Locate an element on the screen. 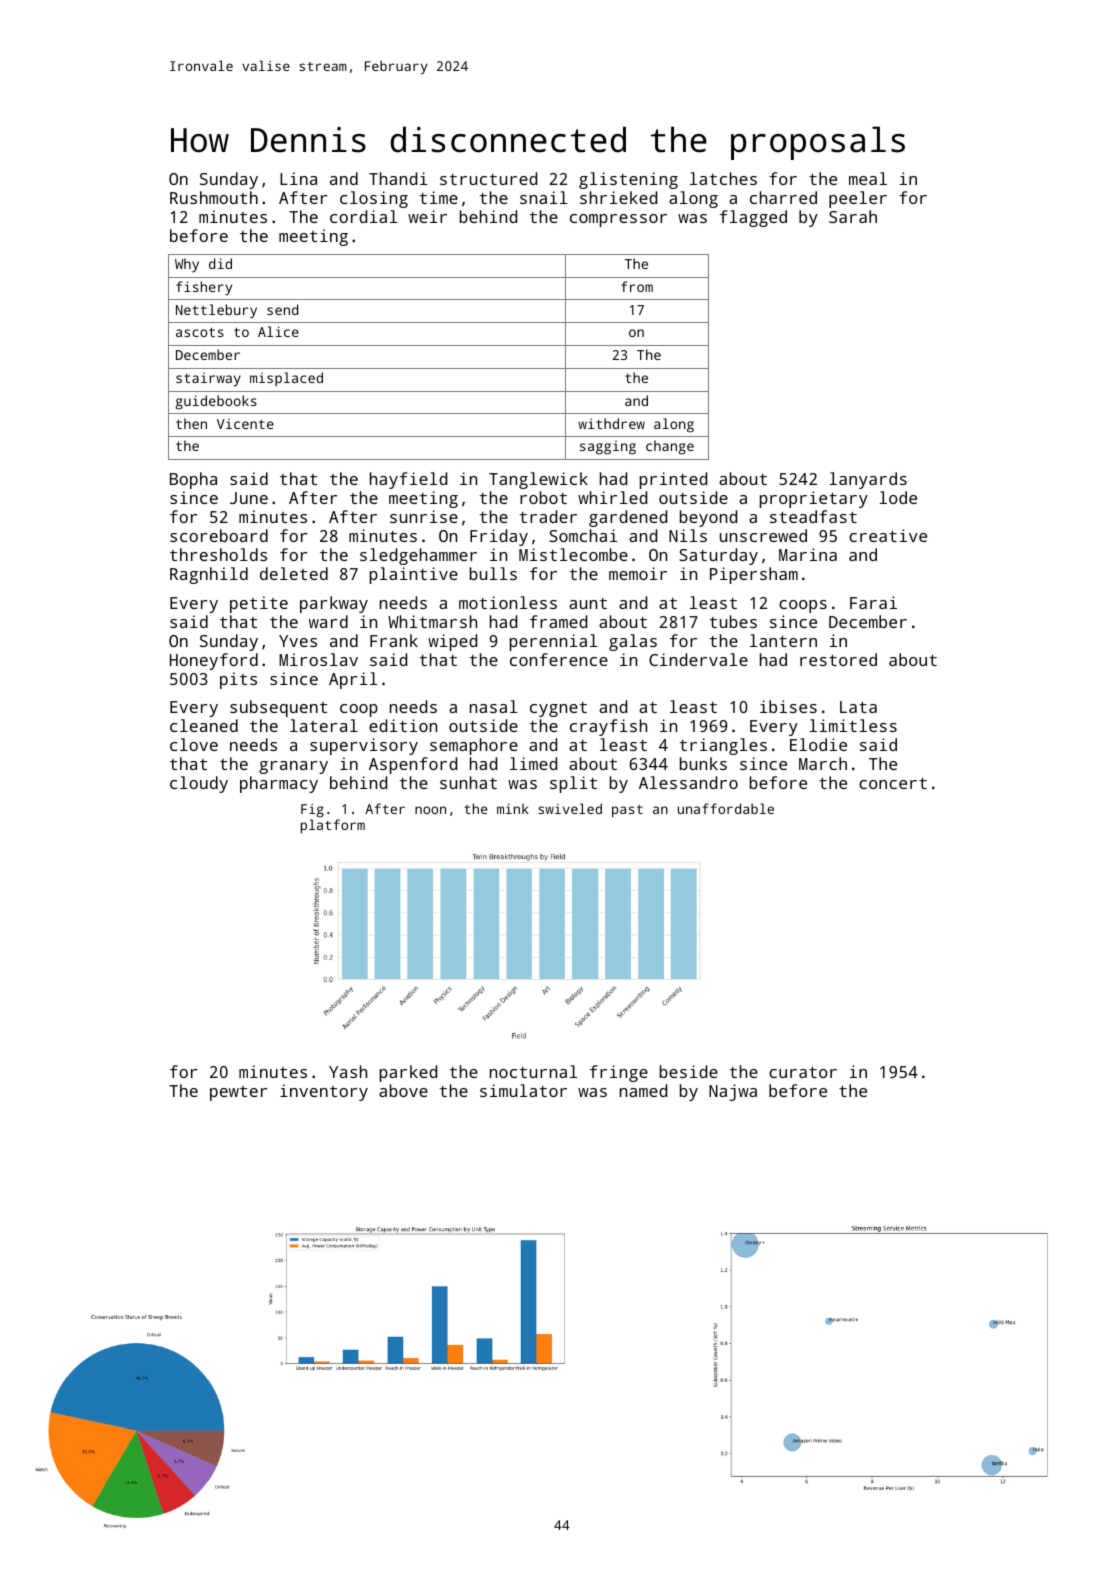  sunrise is located at coordinates (424, 516).
